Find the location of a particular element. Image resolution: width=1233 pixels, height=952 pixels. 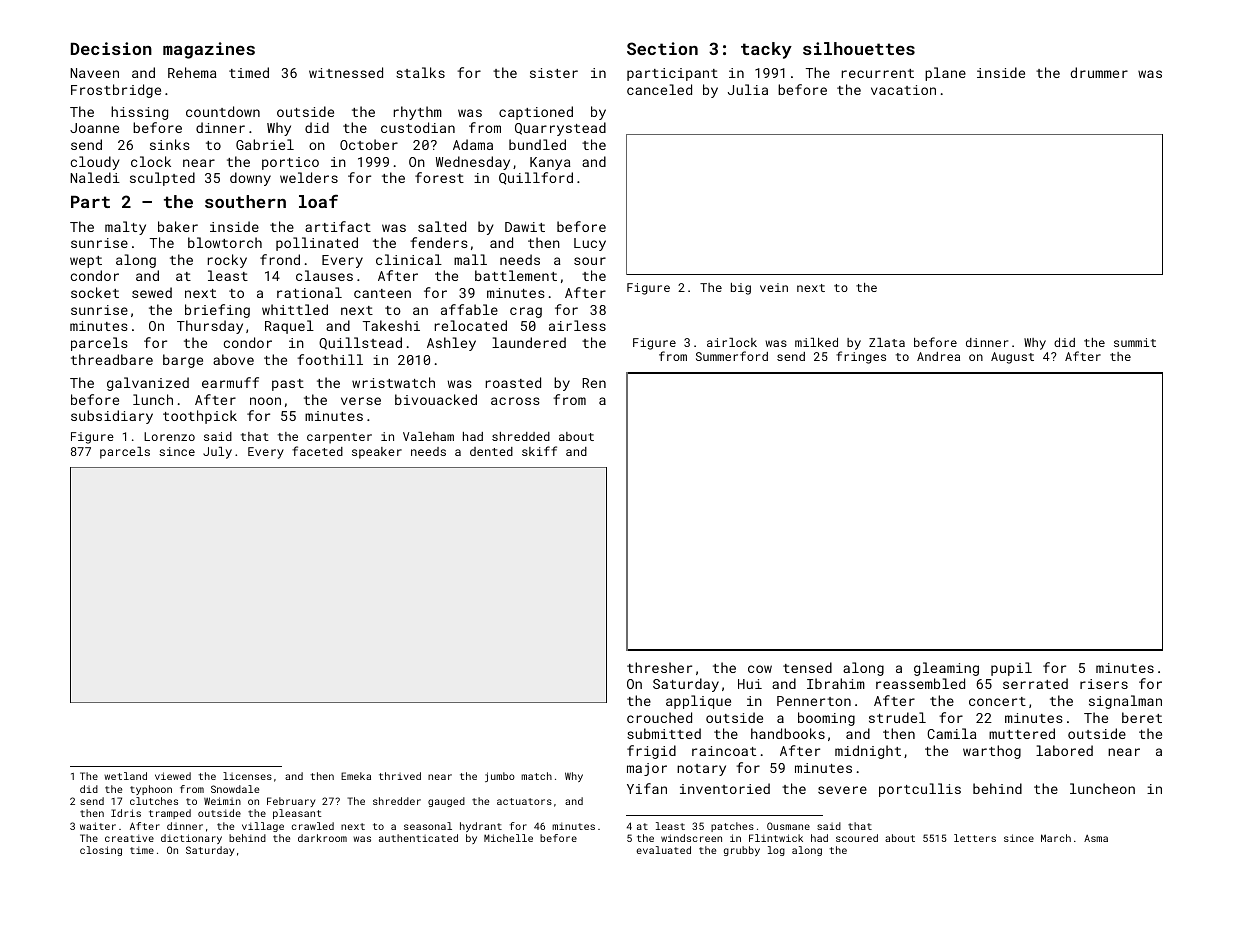

faceted is located at coordinates (317, 451).
